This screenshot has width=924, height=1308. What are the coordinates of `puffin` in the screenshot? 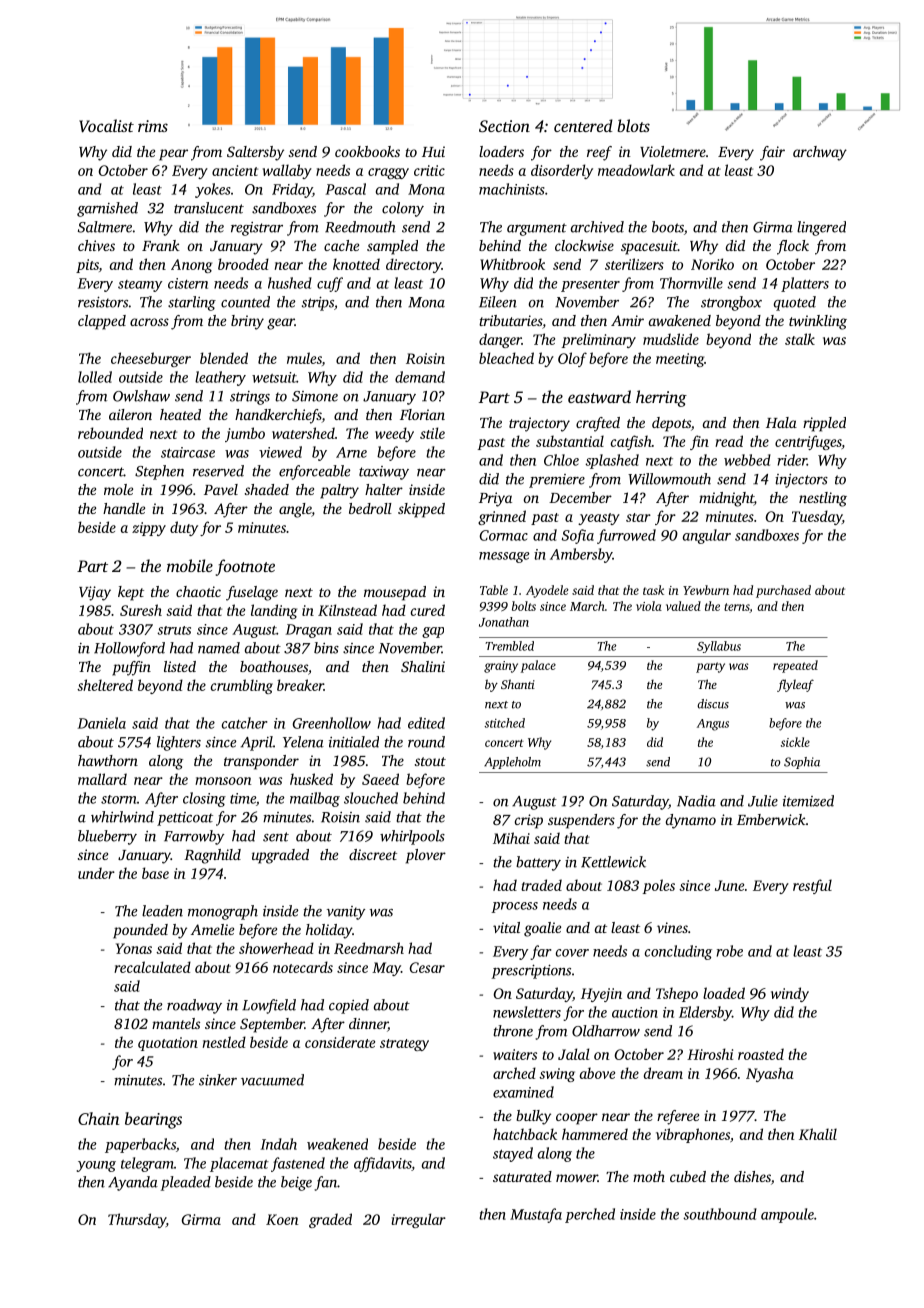 It's located at (131, 668).
